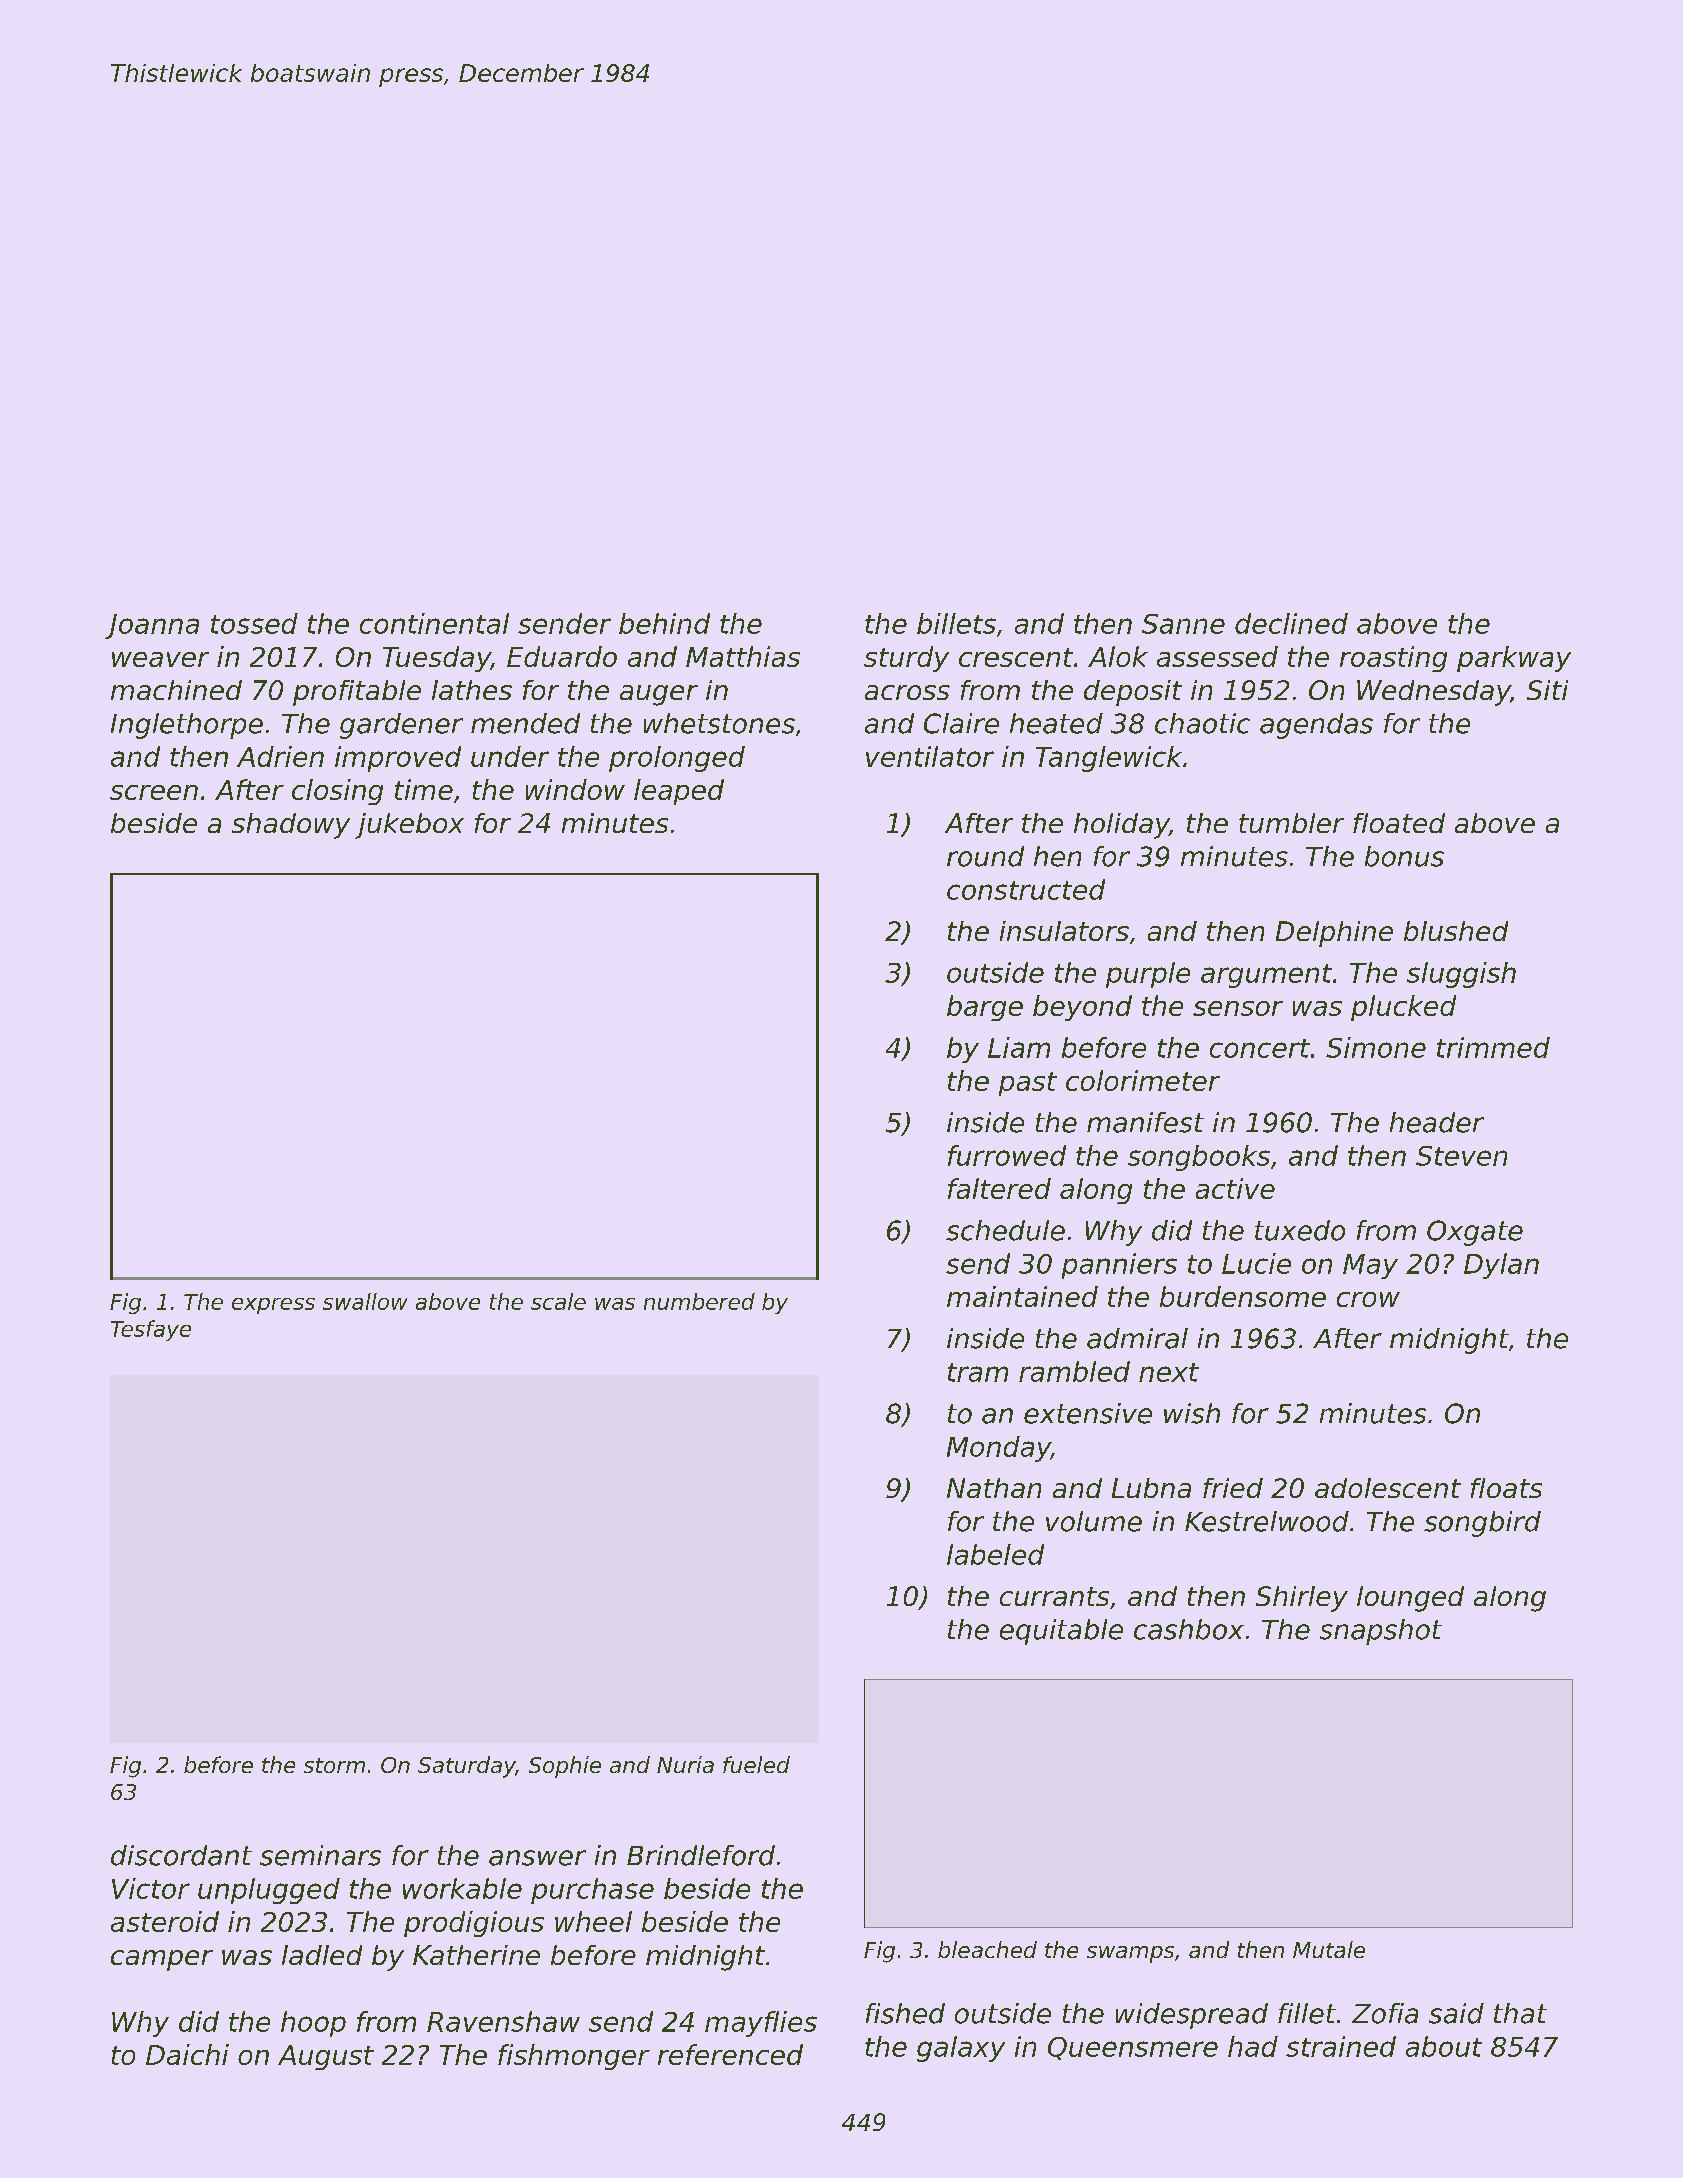  I want to click on Daichi, so click(187, 2054).
